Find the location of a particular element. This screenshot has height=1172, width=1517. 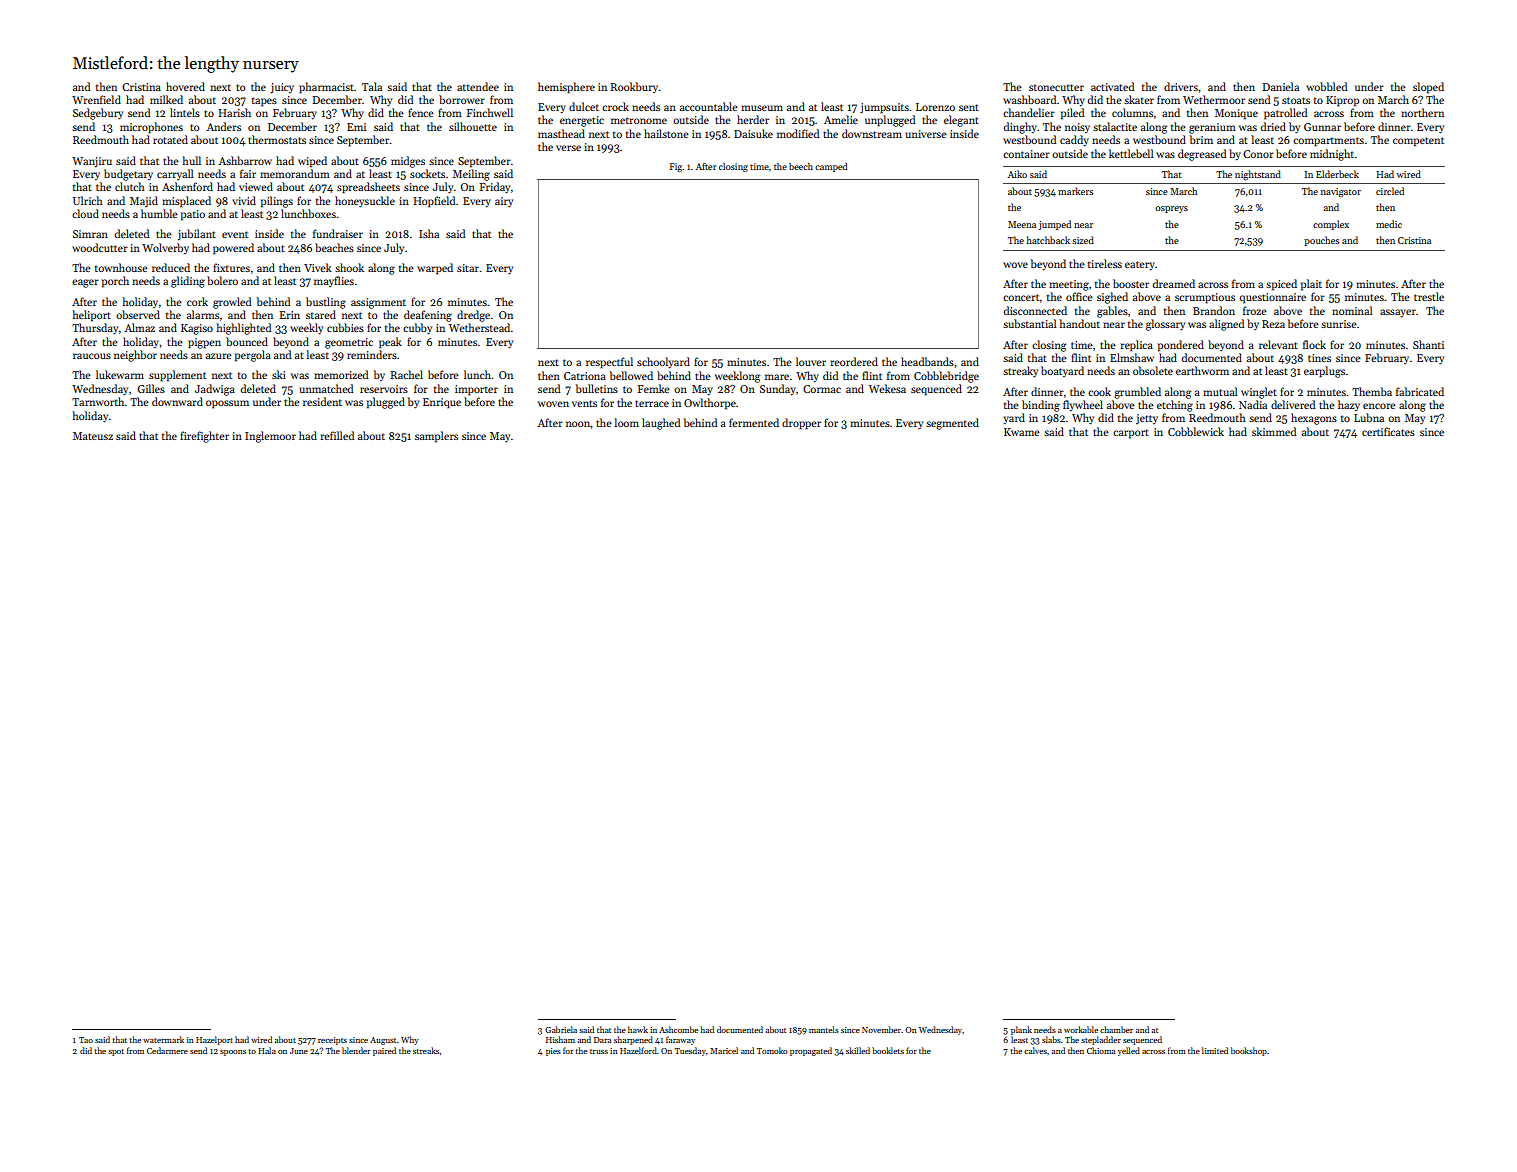

certificates is located at coordinates (1388, 431).
